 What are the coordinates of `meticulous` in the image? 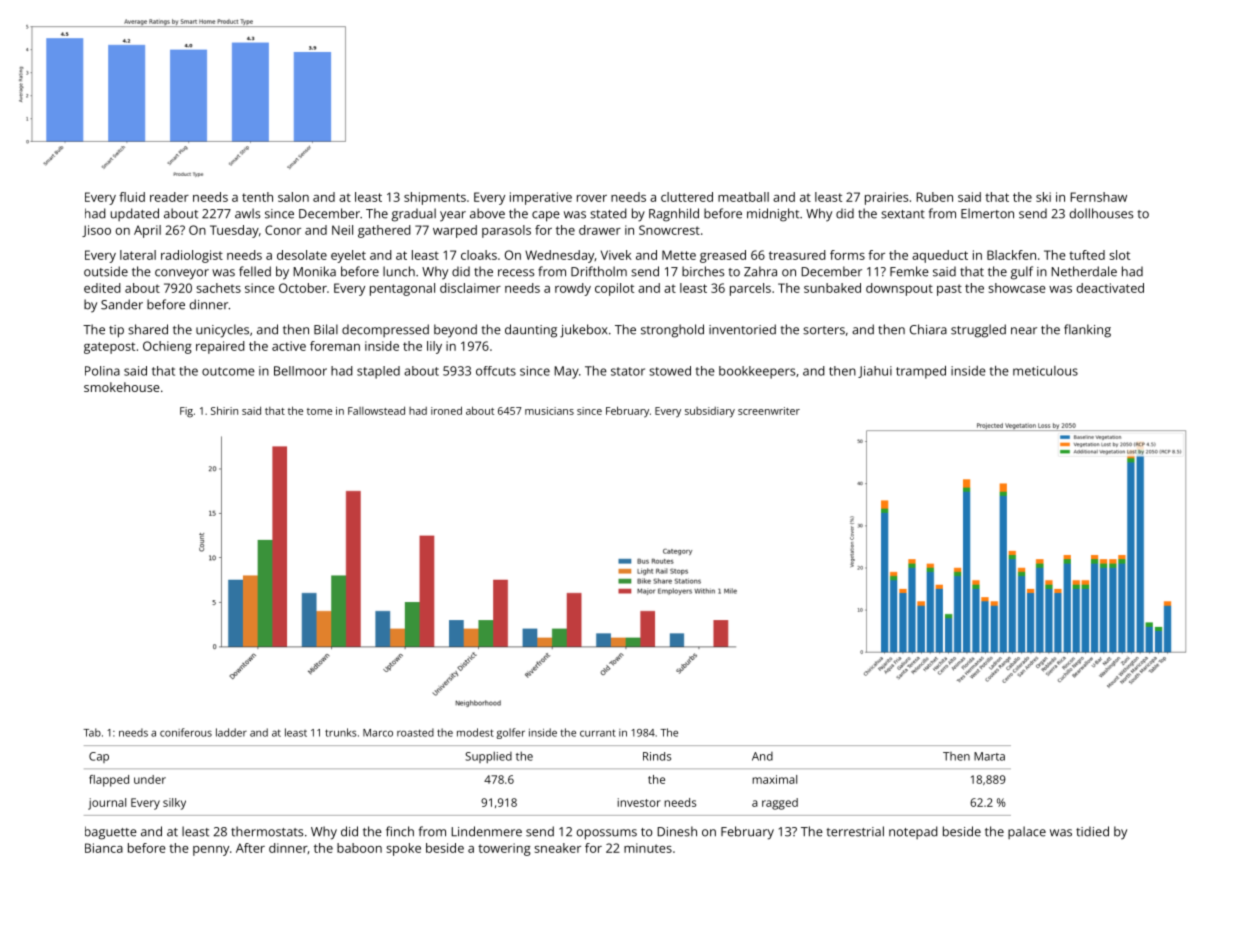 It's located at (1045, 371).
